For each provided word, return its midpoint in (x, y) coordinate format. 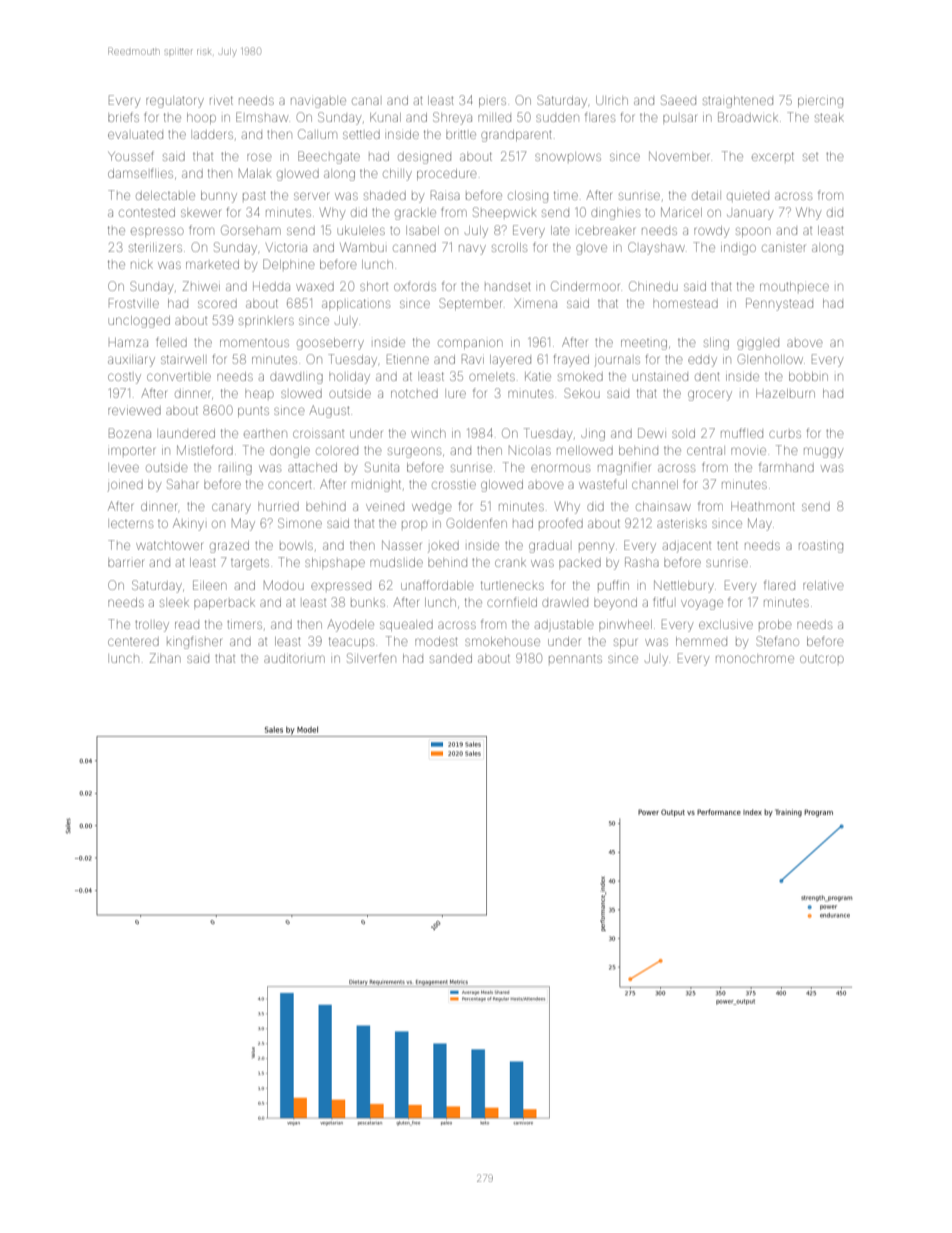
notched (414, 393)
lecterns (132, 524)
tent (727, 545)
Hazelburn (785, 393)
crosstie (454, 485)
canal (365, 101)
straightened (738, 102)
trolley (152, 626)
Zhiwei (201, 286)
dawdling (296, 378)
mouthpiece (794, 286)
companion (470, 344)
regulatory (175, 102)
